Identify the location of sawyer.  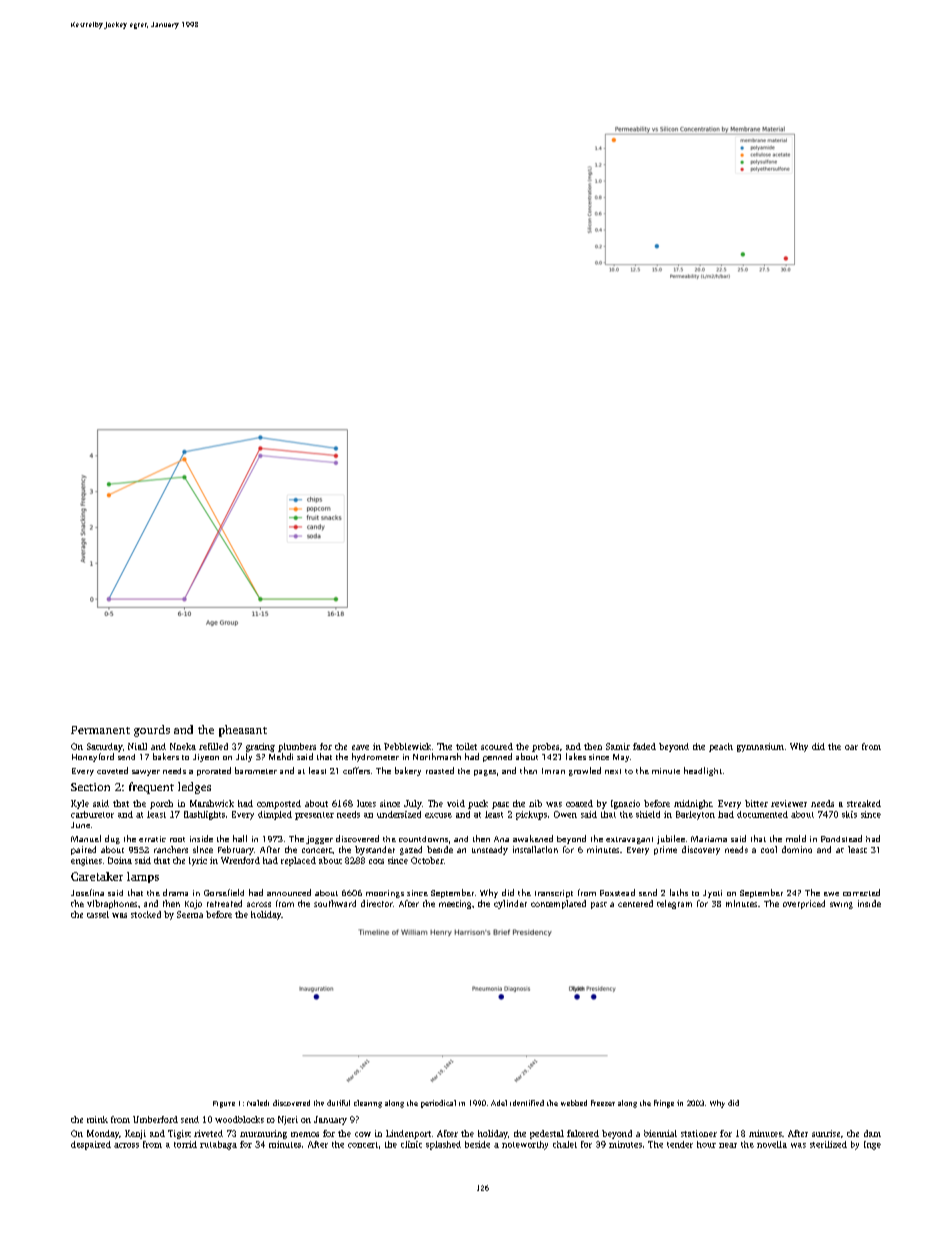
(146, 773).
